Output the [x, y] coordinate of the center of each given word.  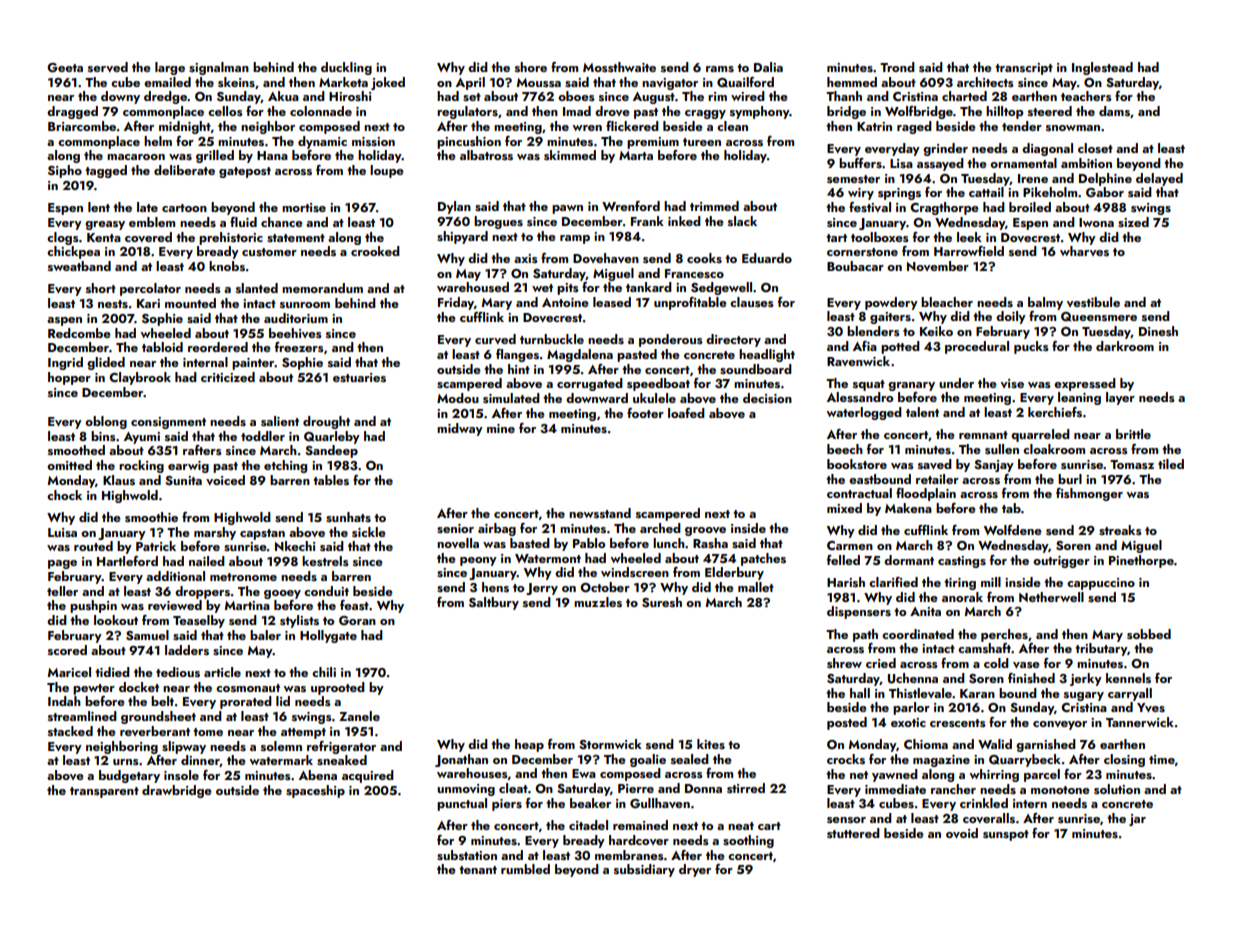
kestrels [325, 561]
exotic [908, 722]
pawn [567, 209]
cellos [225, 111]
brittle [1133, 434]
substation [467, 855]
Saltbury [494, 603]
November [938, 266]
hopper [69, 378]
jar [1137, 820]
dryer [695, 870]
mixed [844, 508]
